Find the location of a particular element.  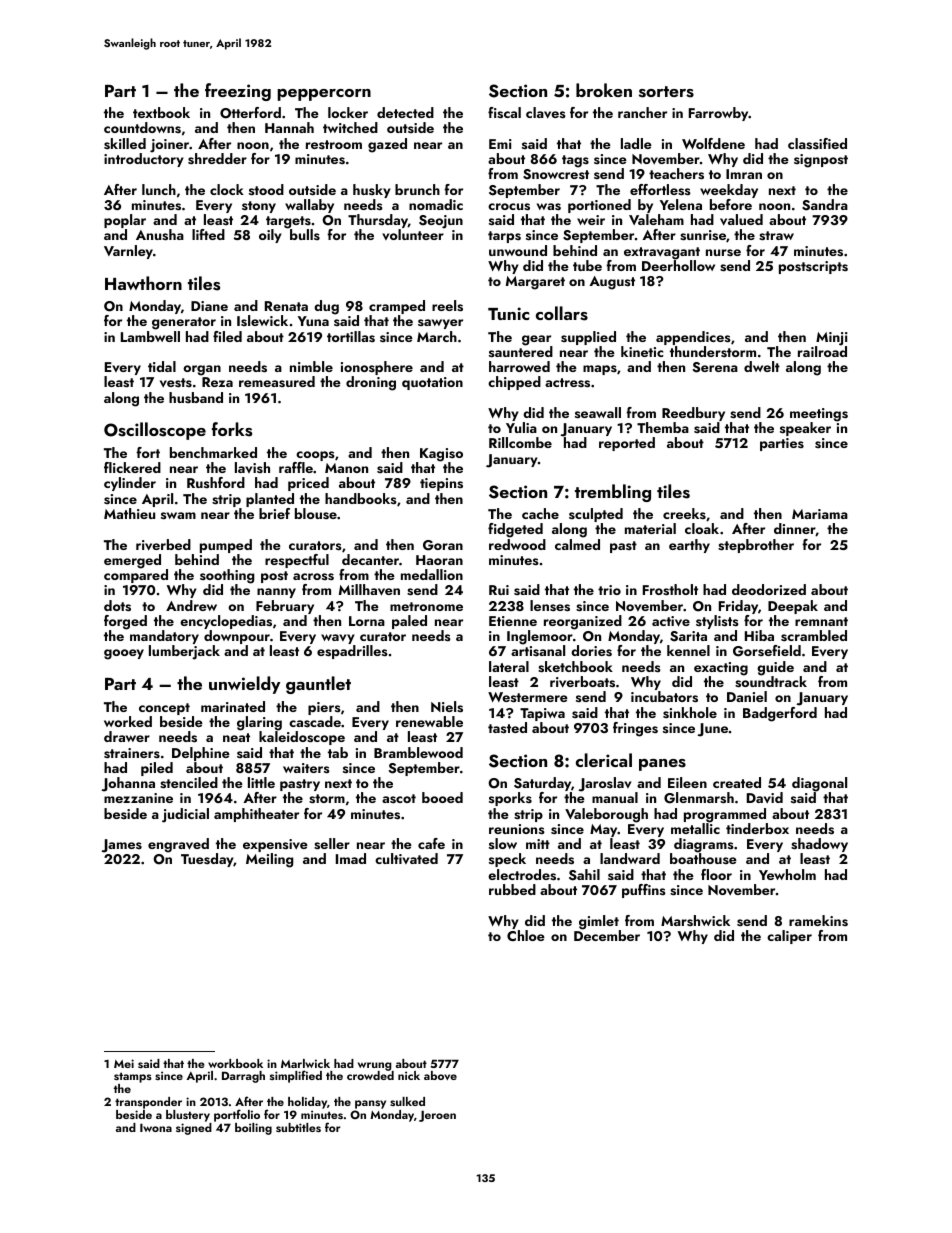

boiling is located at coordinates (253, 1129).
